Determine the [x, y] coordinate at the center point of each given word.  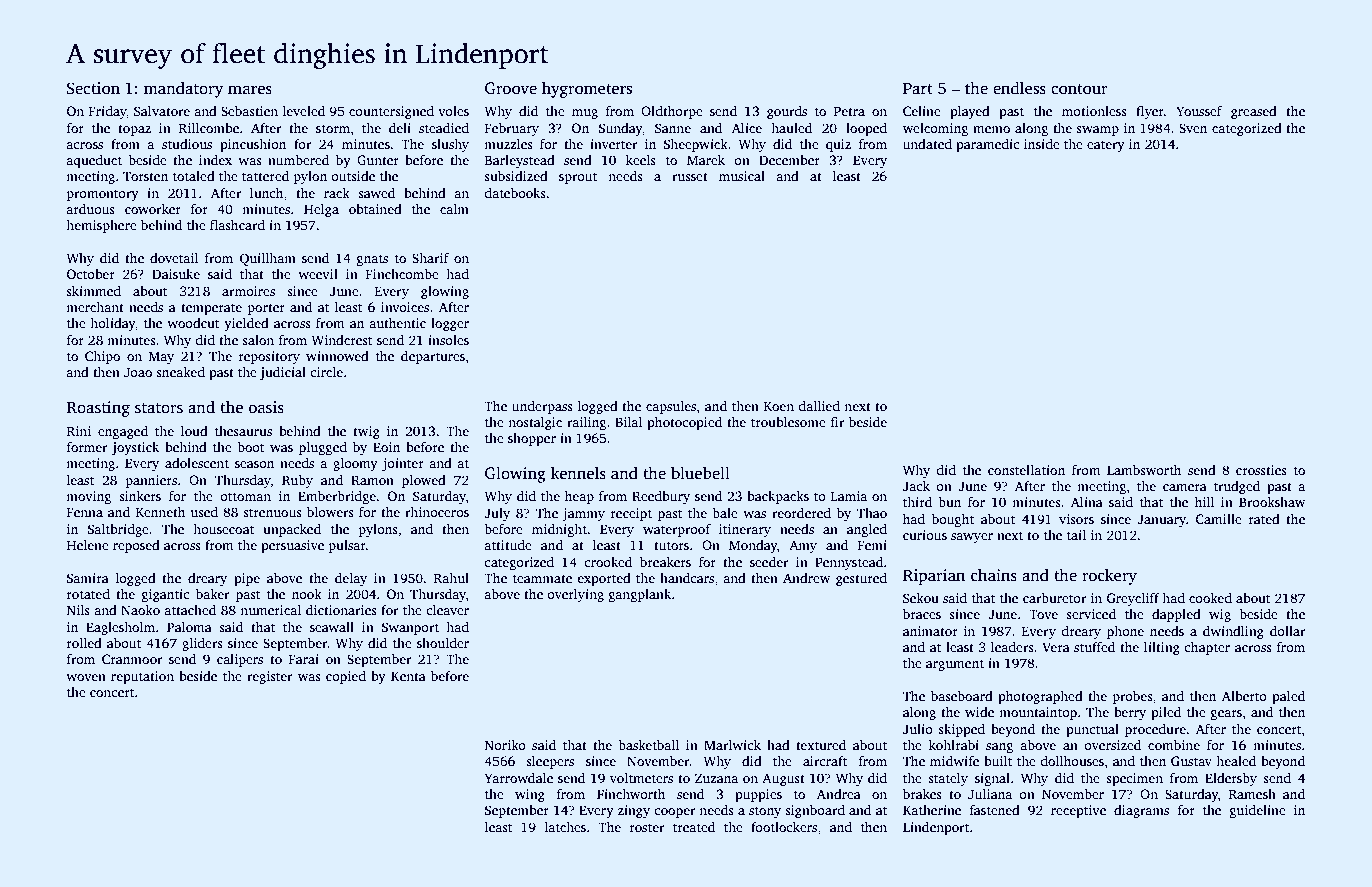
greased [1254, 112]
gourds [787, 112]
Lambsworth [1144, 470]
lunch [266, 193]
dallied [819, 406]
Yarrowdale [519, 778]
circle [326, 372]
